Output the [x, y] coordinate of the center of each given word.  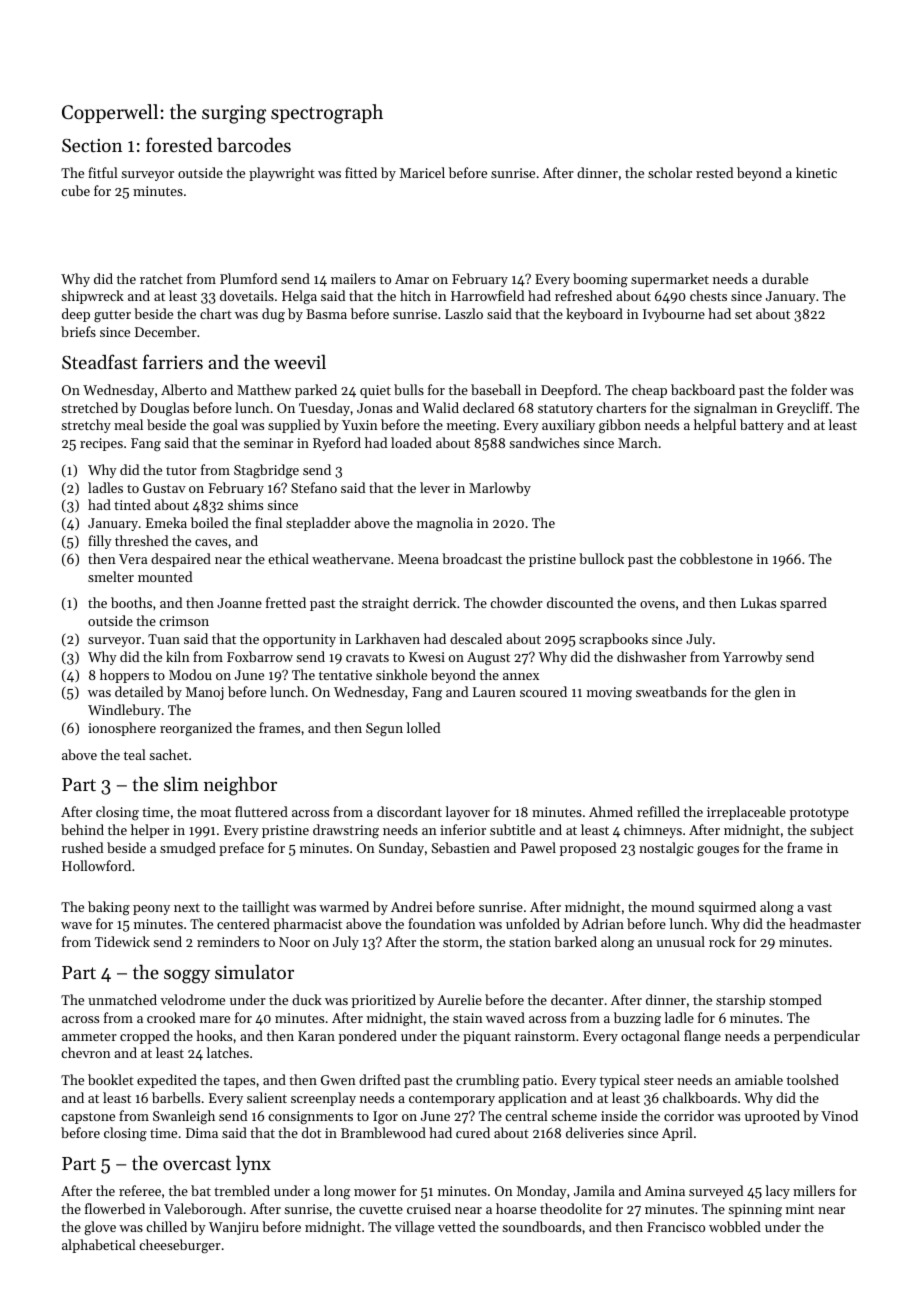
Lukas [758, 602]
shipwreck [92, 297]
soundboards [541, 1226]
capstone [88, 1118]
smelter [111, 576]
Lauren [494, 692]
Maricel [422, 172]
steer [659, 1080]
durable [785, 278]
